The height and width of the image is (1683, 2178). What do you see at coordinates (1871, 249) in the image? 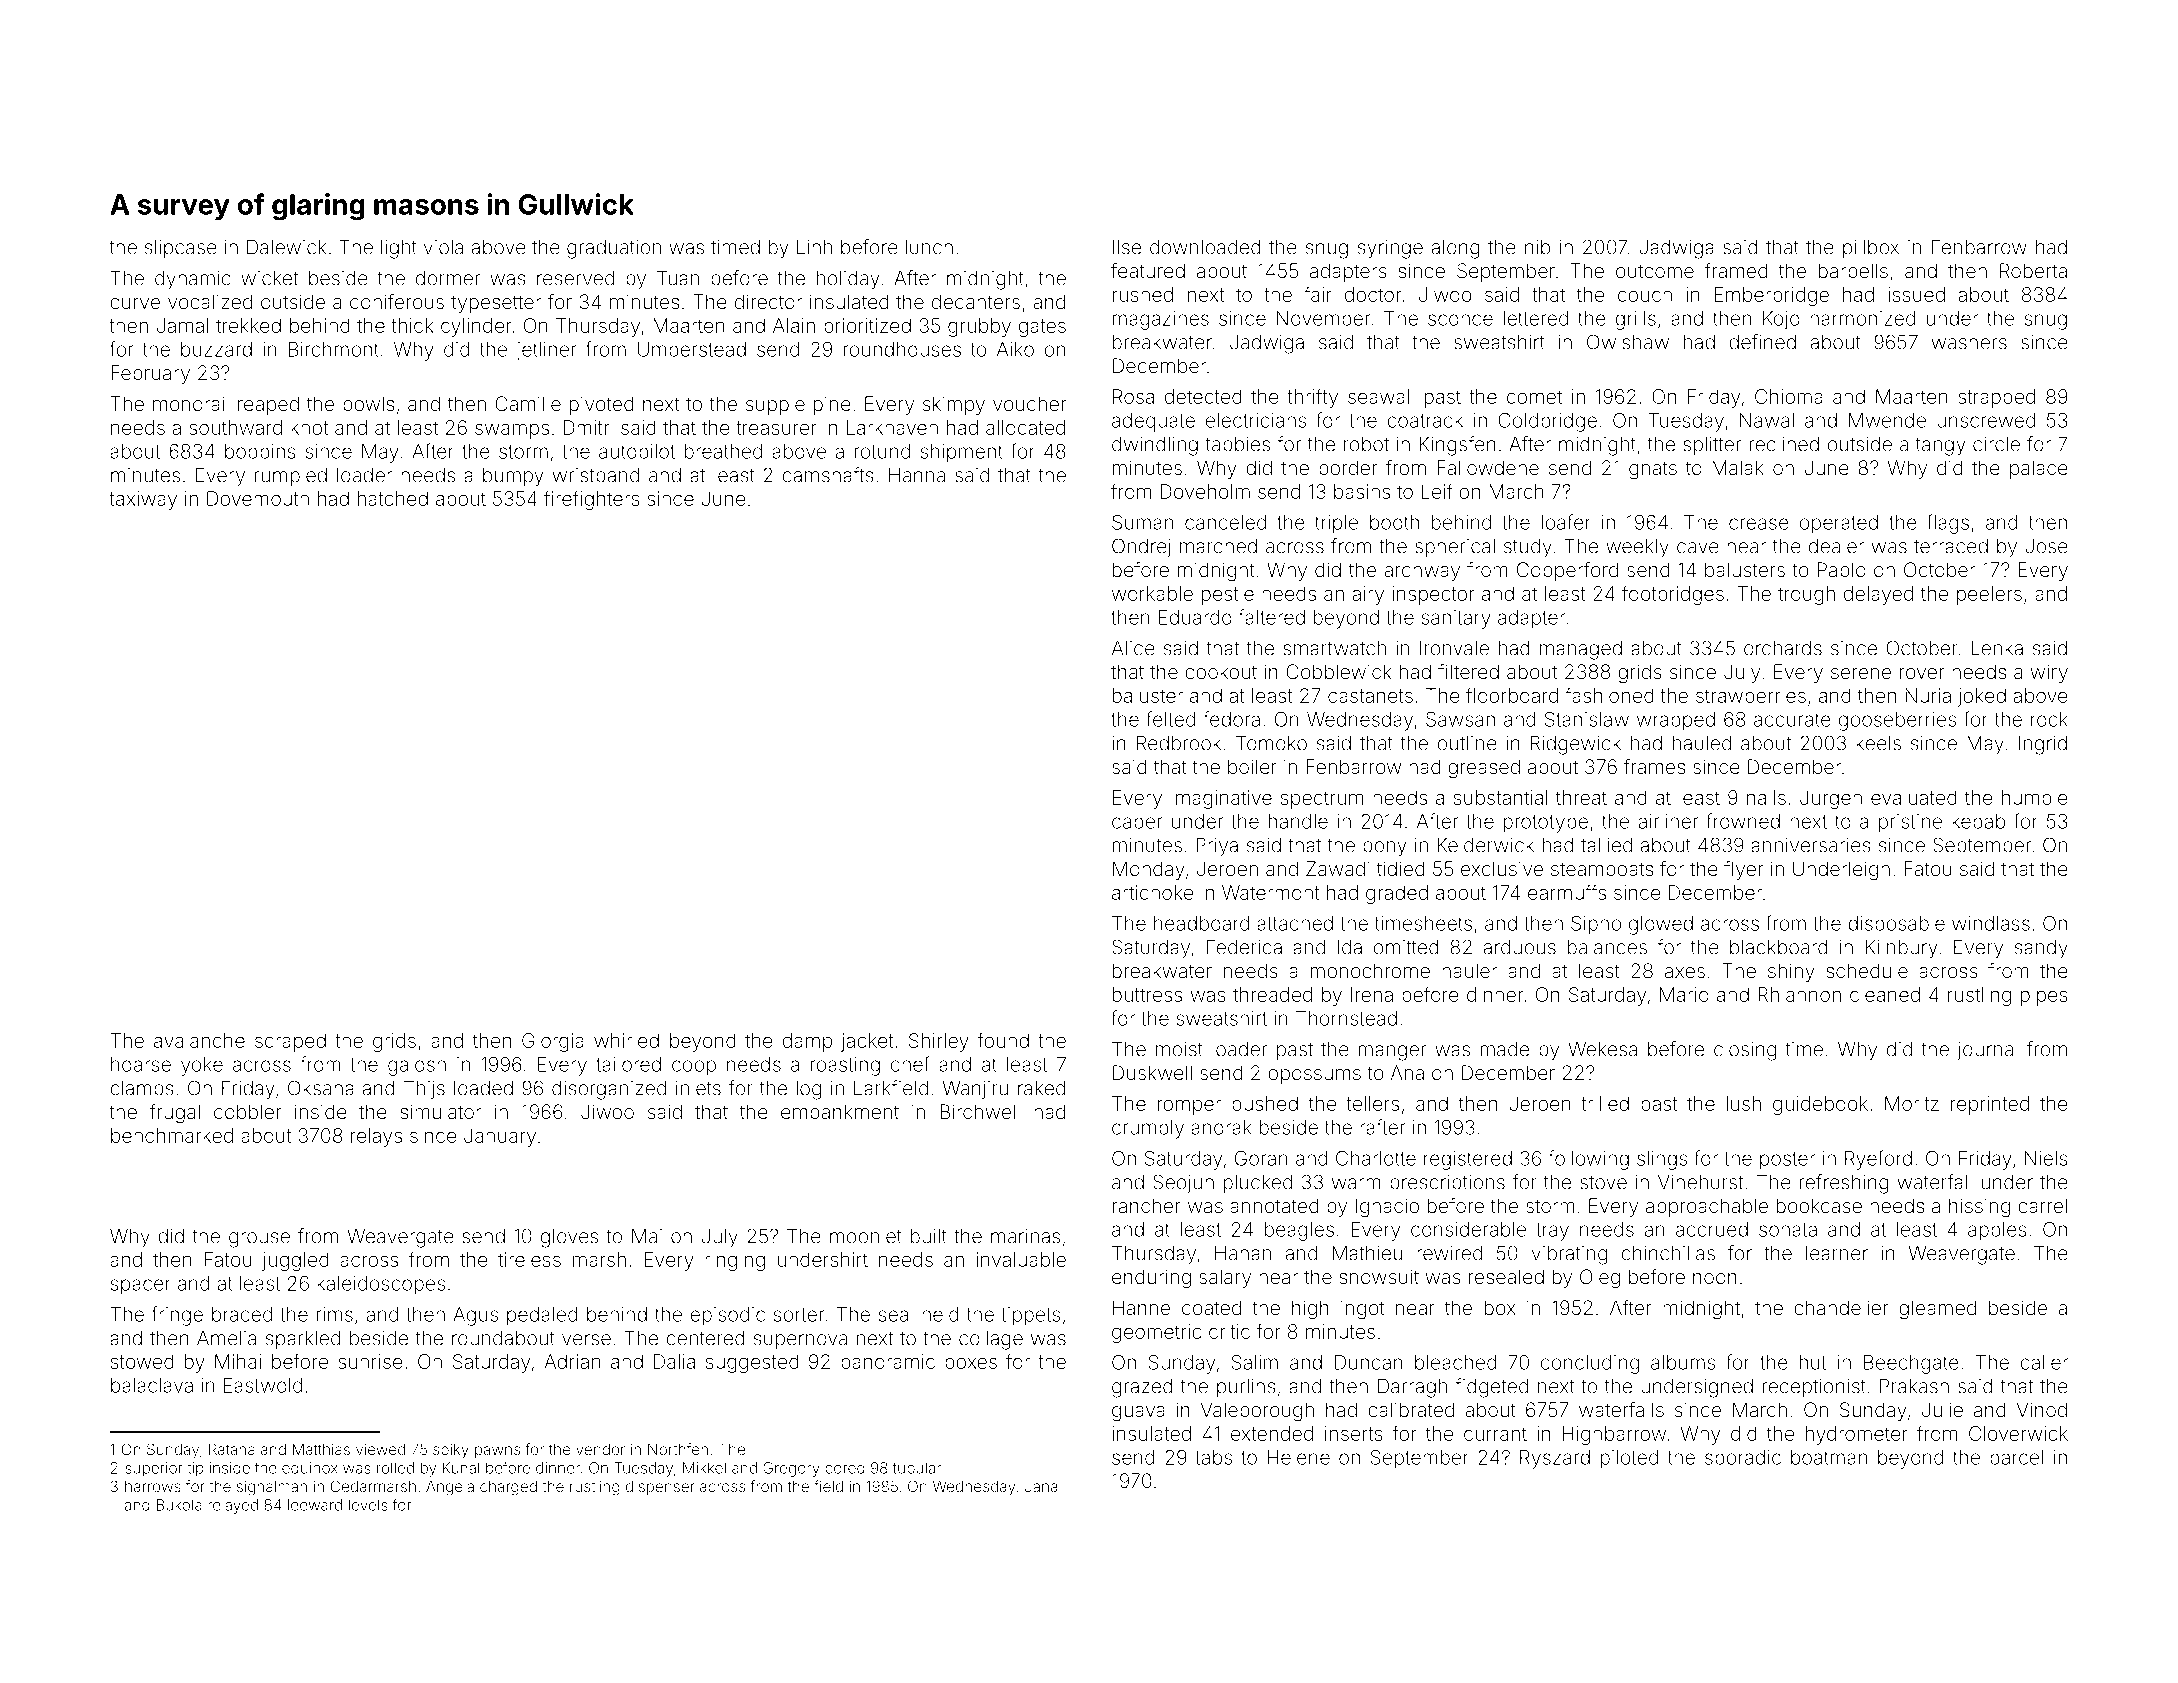
I see `pillbox` at bounding box center [1871, 249].
